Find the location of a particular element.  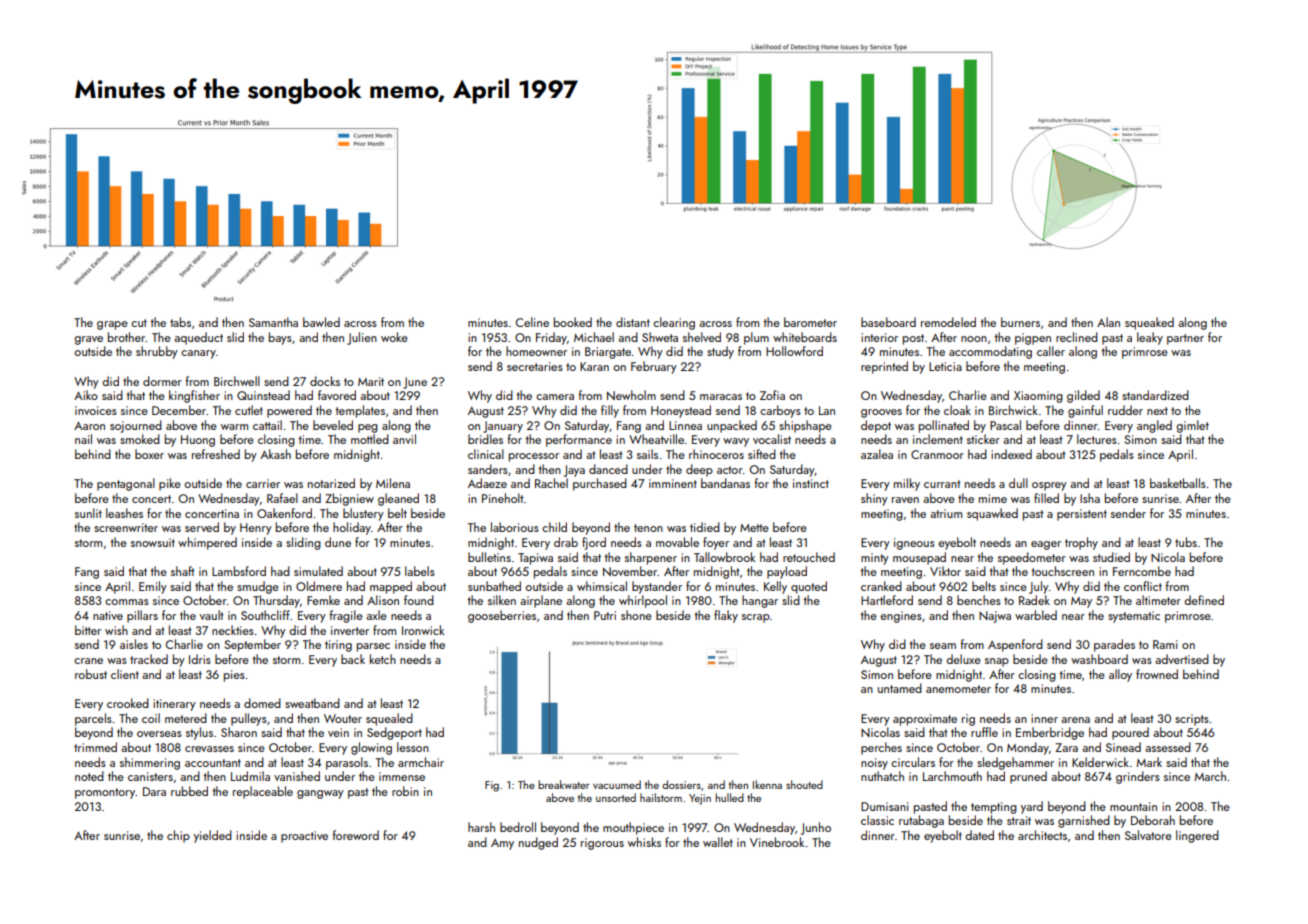

bystander is located at coordinates (657, 587).
